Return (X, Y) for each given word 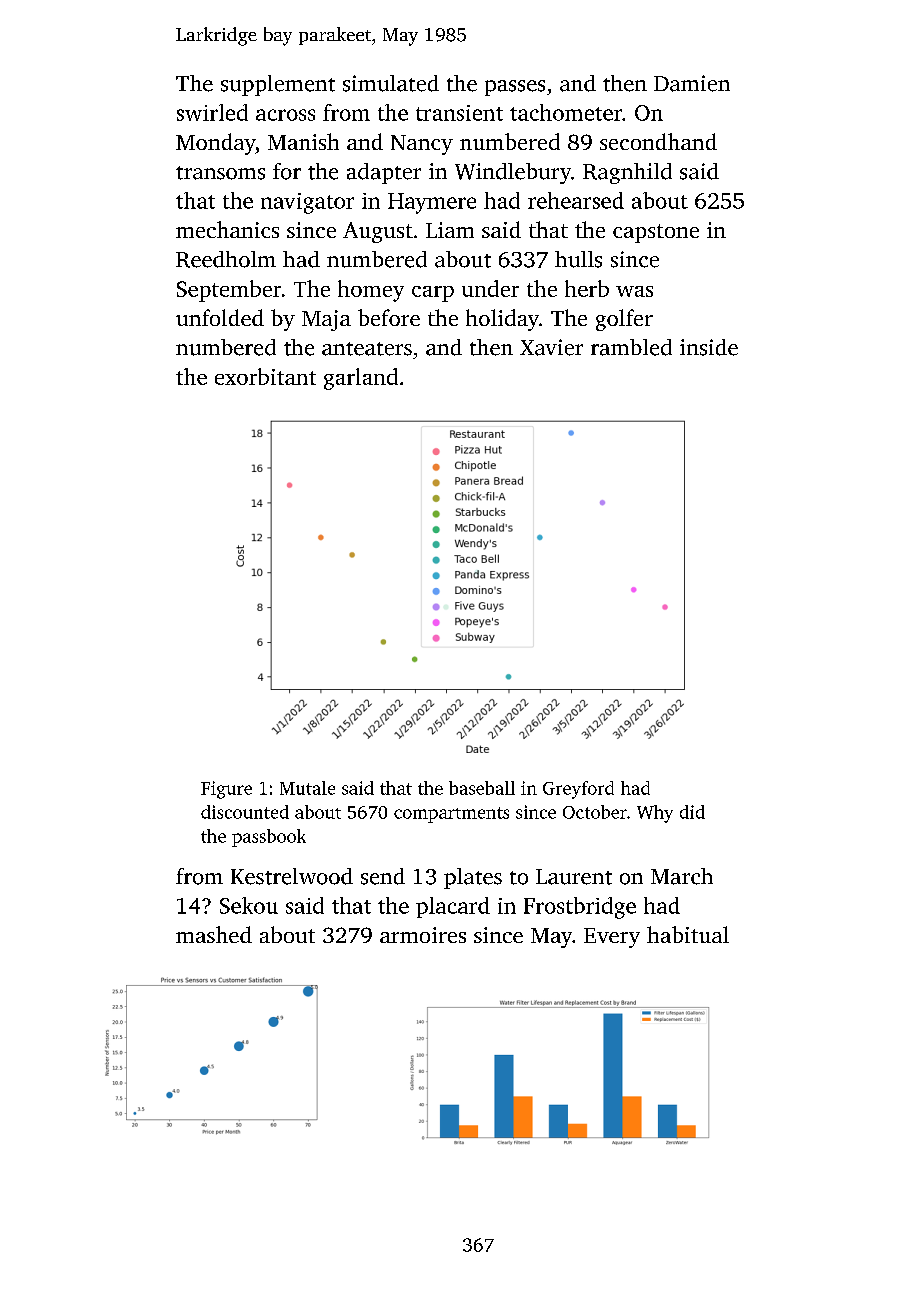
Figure (226, 790)
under (490, 288)
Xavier (551, 347)
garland (361, 379)
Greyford (578, 790)
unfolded (220, 317)
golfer (624, 320)
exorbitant (265, 376)
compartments (451, 815)
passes (515, 88)
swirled (212, 112)
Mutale (307, 788)
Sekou (249, 905)
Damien (692, 83)
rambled (631, 347)
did (692, 812)
